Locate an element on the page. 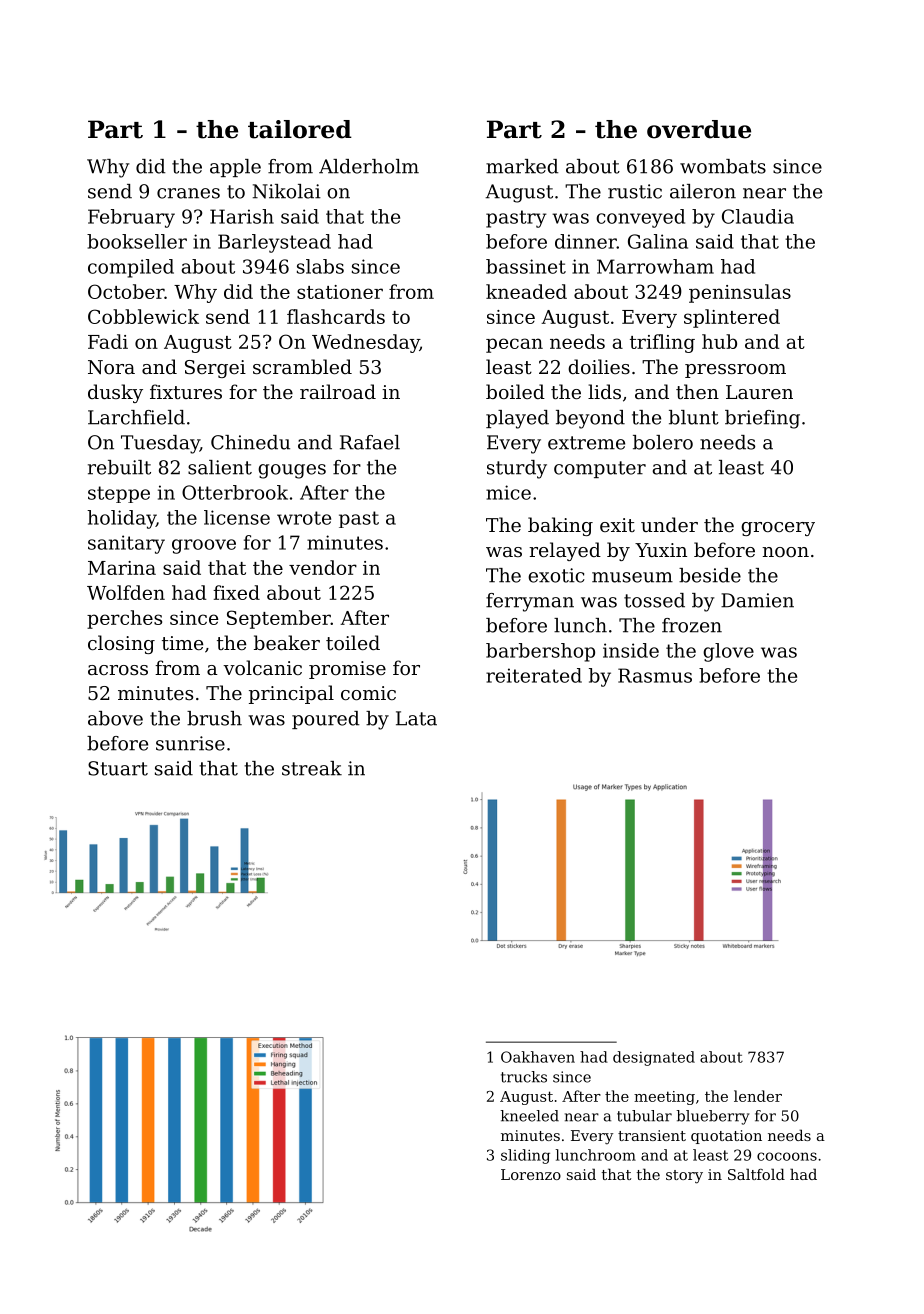 The image size is (924, 1314). streak is located at coordinates (312, 768).
